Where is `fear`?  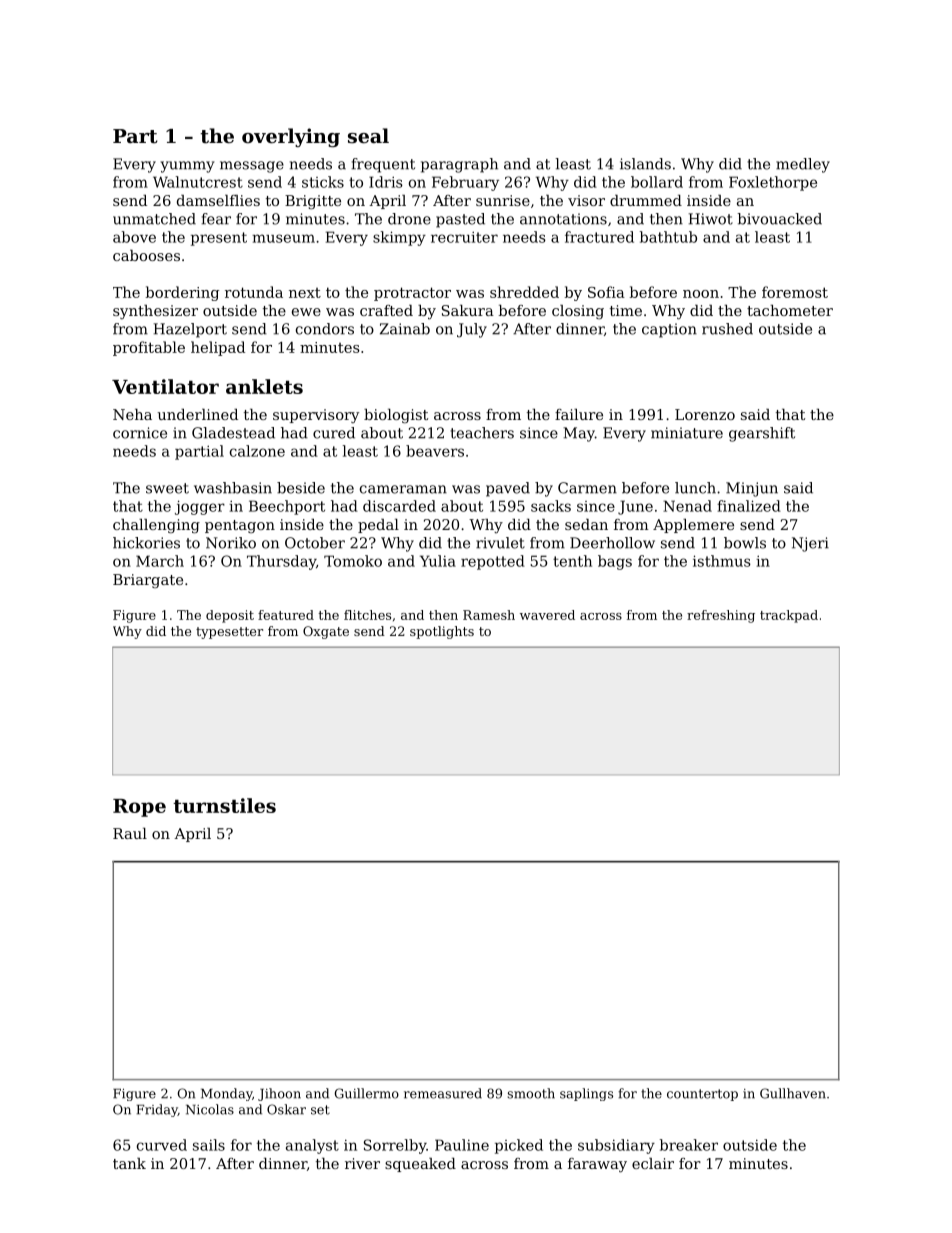 fear is located at coordinates (216, 219).
